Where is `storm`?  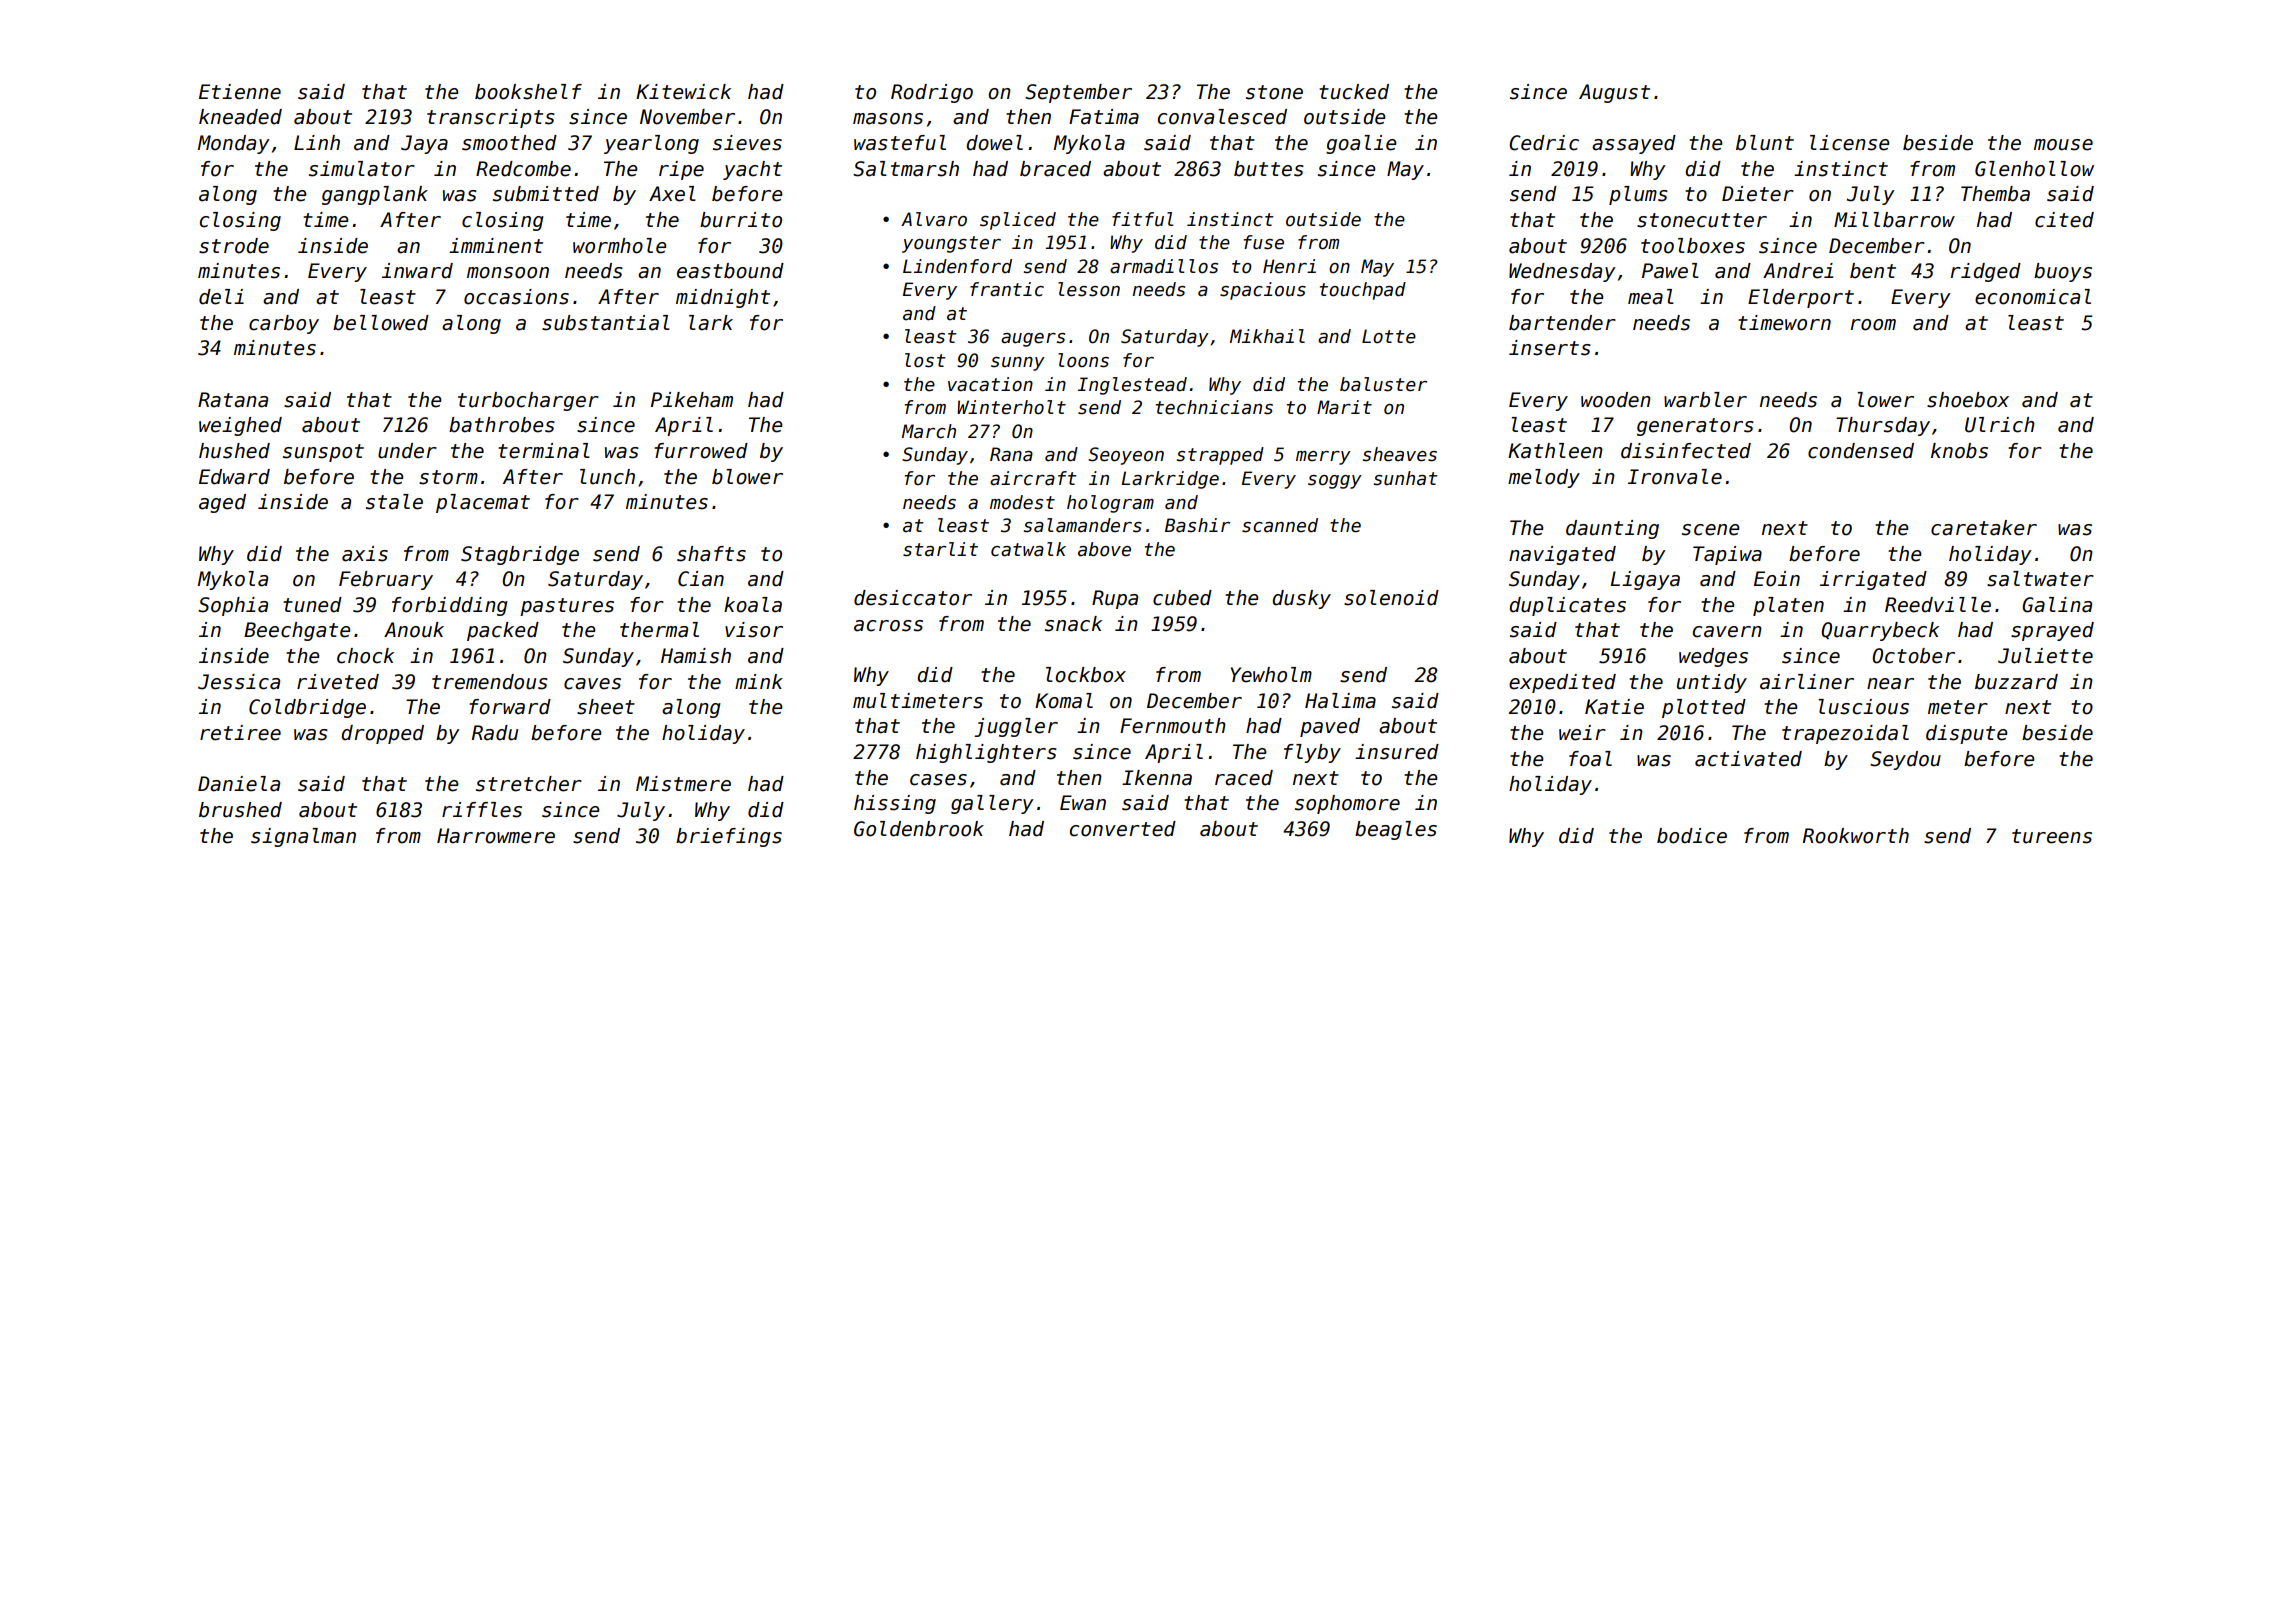
storm is located at coordinates (448, 477).
